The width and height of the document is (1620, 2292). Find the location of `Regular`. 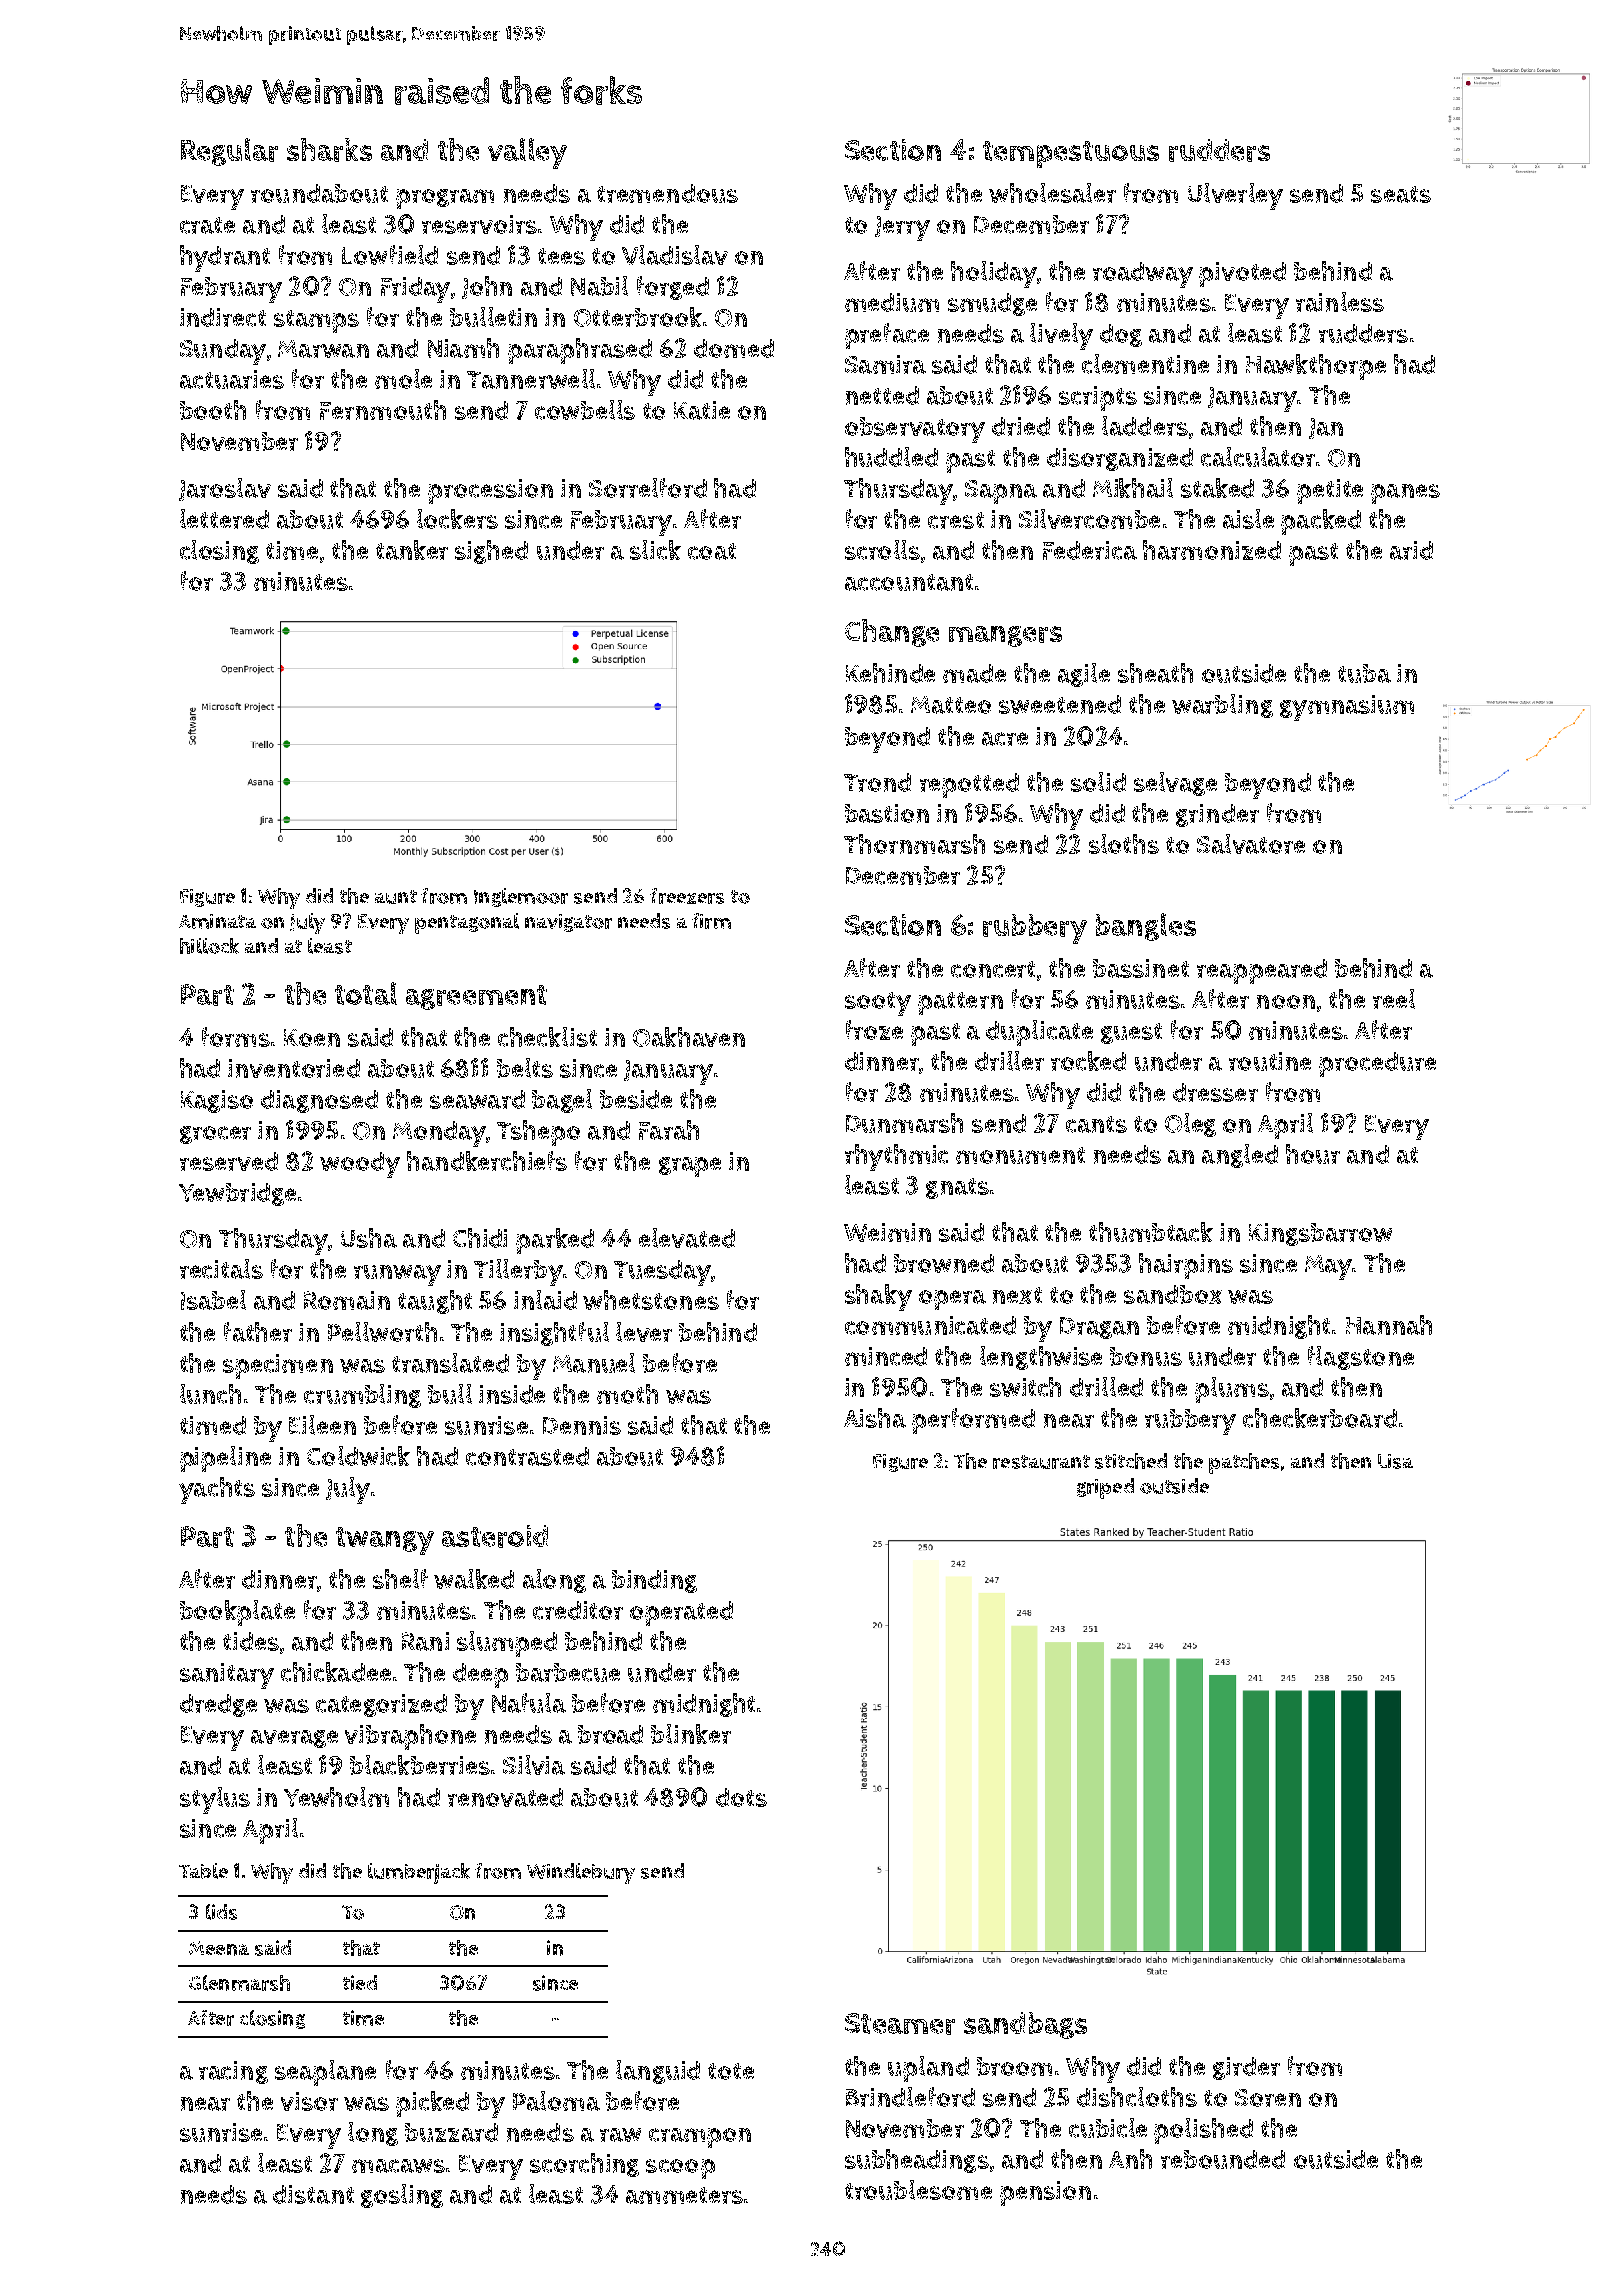

Regular is located at coordinates (229, 152).
